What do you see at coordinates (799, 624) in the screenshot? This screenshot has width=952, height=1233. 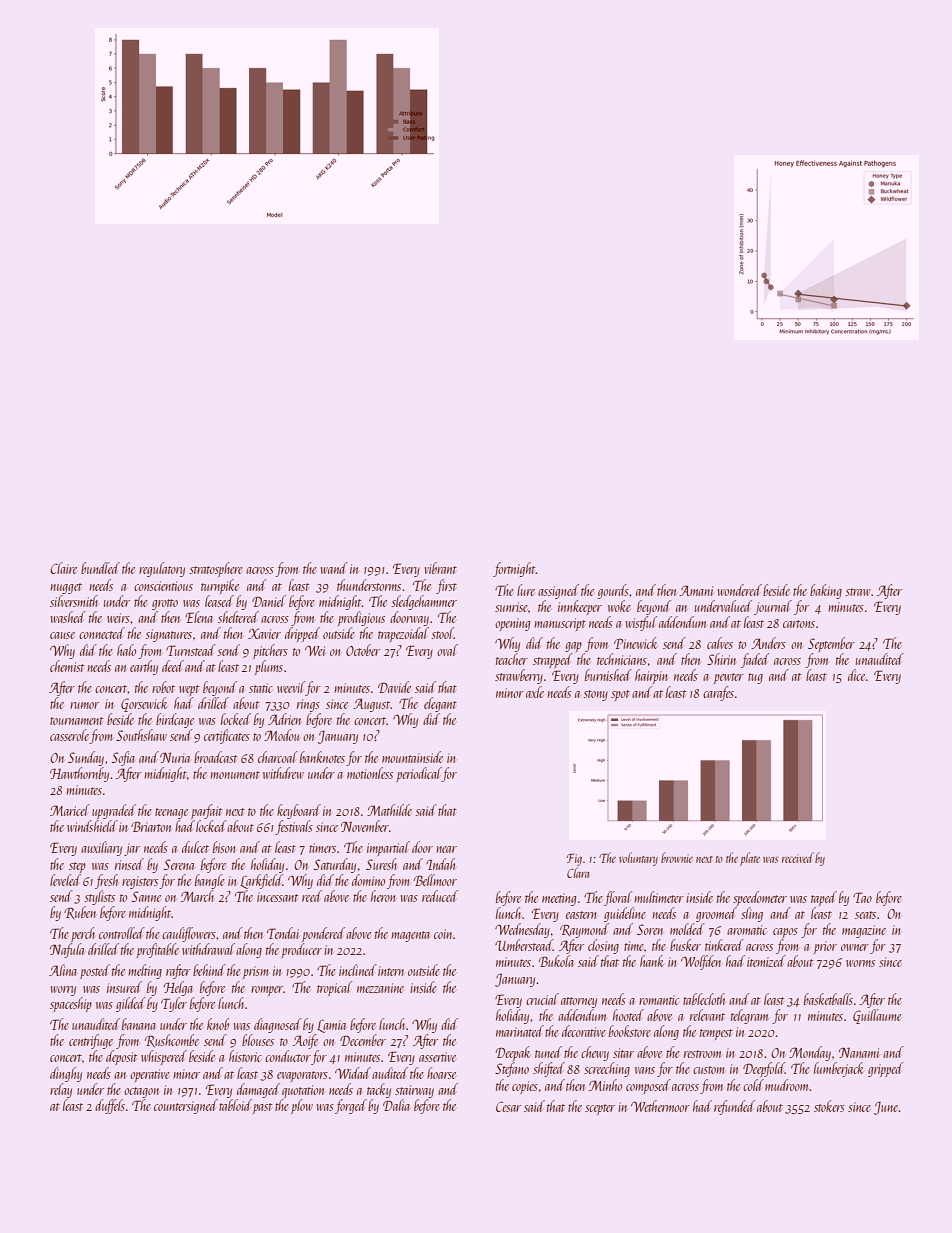 I see `cartons` at bounding box center [799, 624].
